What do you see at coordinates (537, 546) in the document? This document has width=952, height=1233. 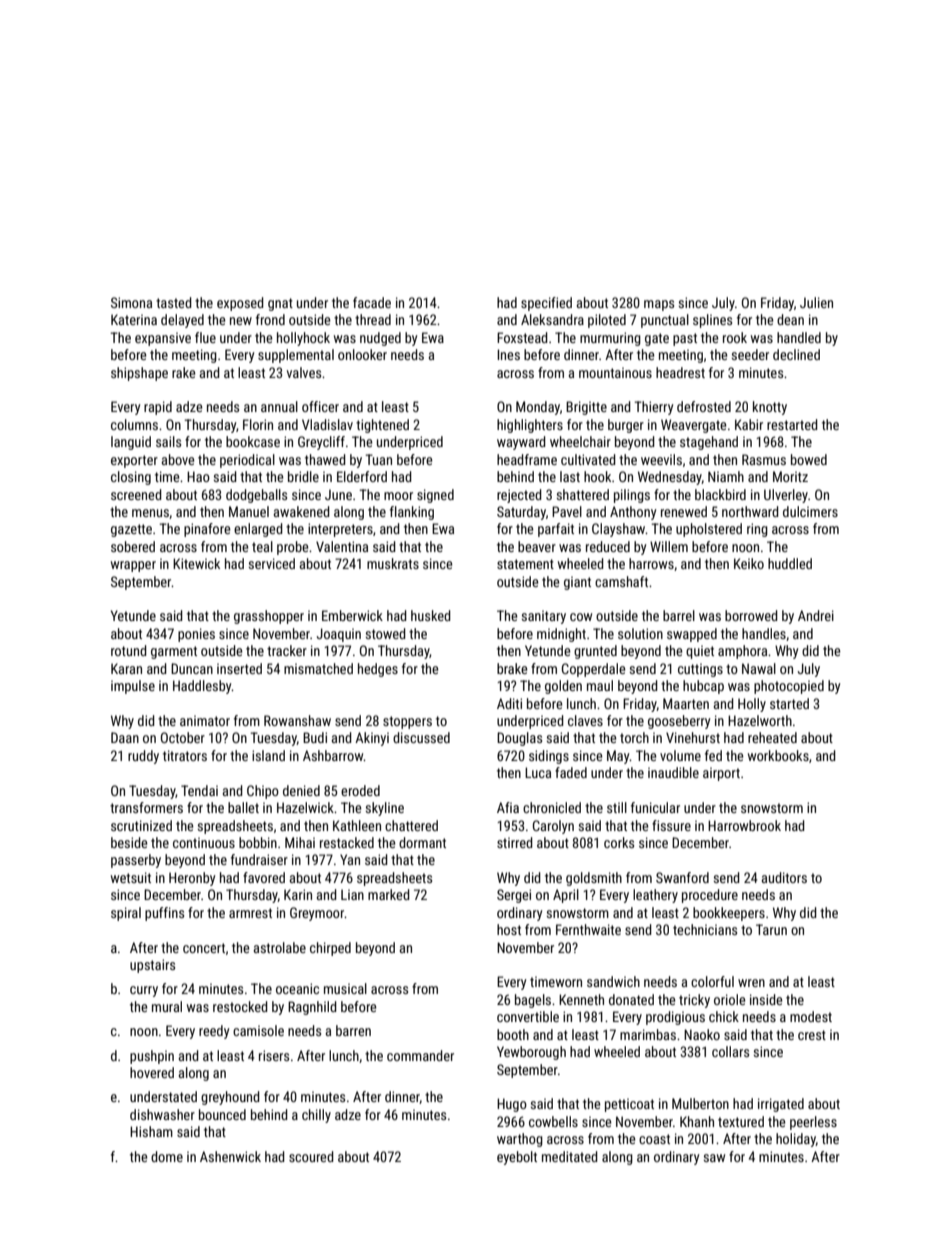 I see `beaver` at bounding box center [537, 546].
